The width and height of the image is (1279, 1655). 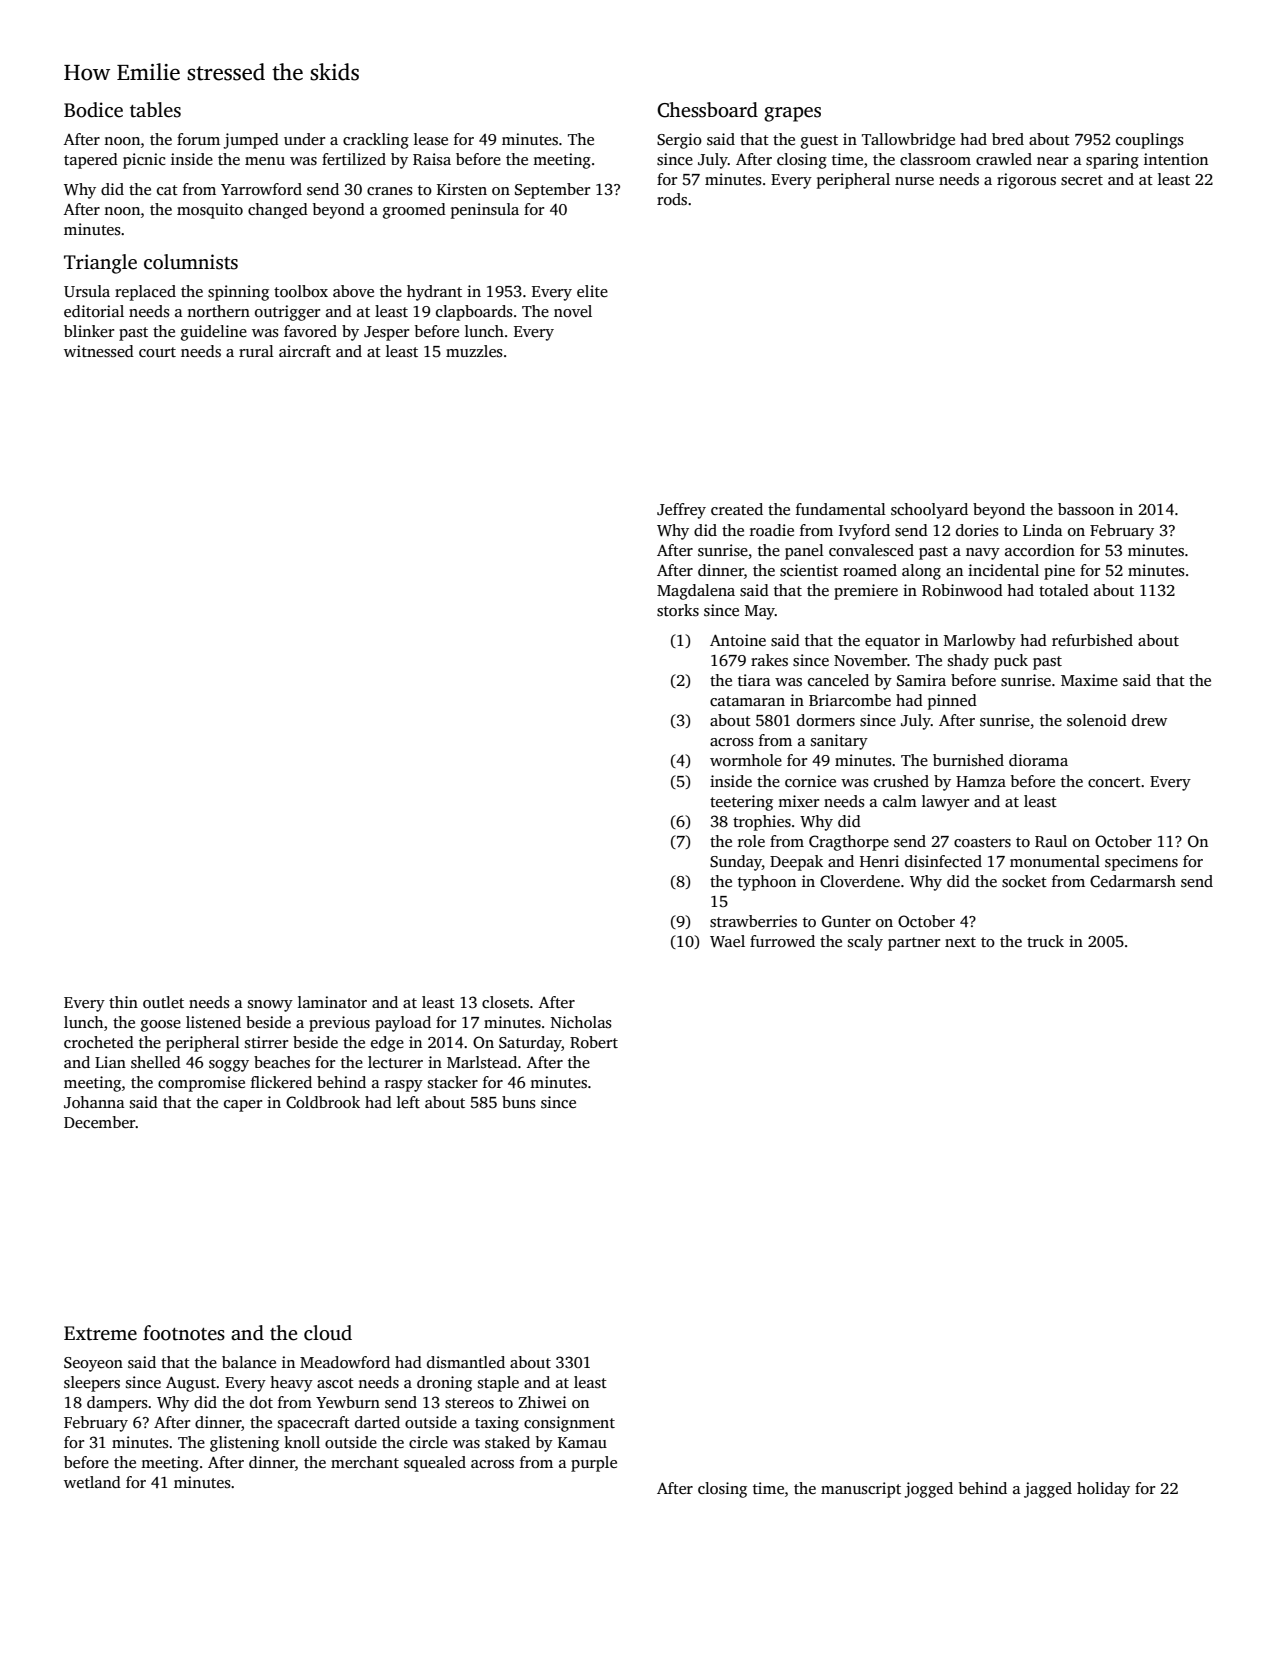 What do you see at coordinates (573, 311) in the image?
I see `novel` at bounding box center [573, 311].
